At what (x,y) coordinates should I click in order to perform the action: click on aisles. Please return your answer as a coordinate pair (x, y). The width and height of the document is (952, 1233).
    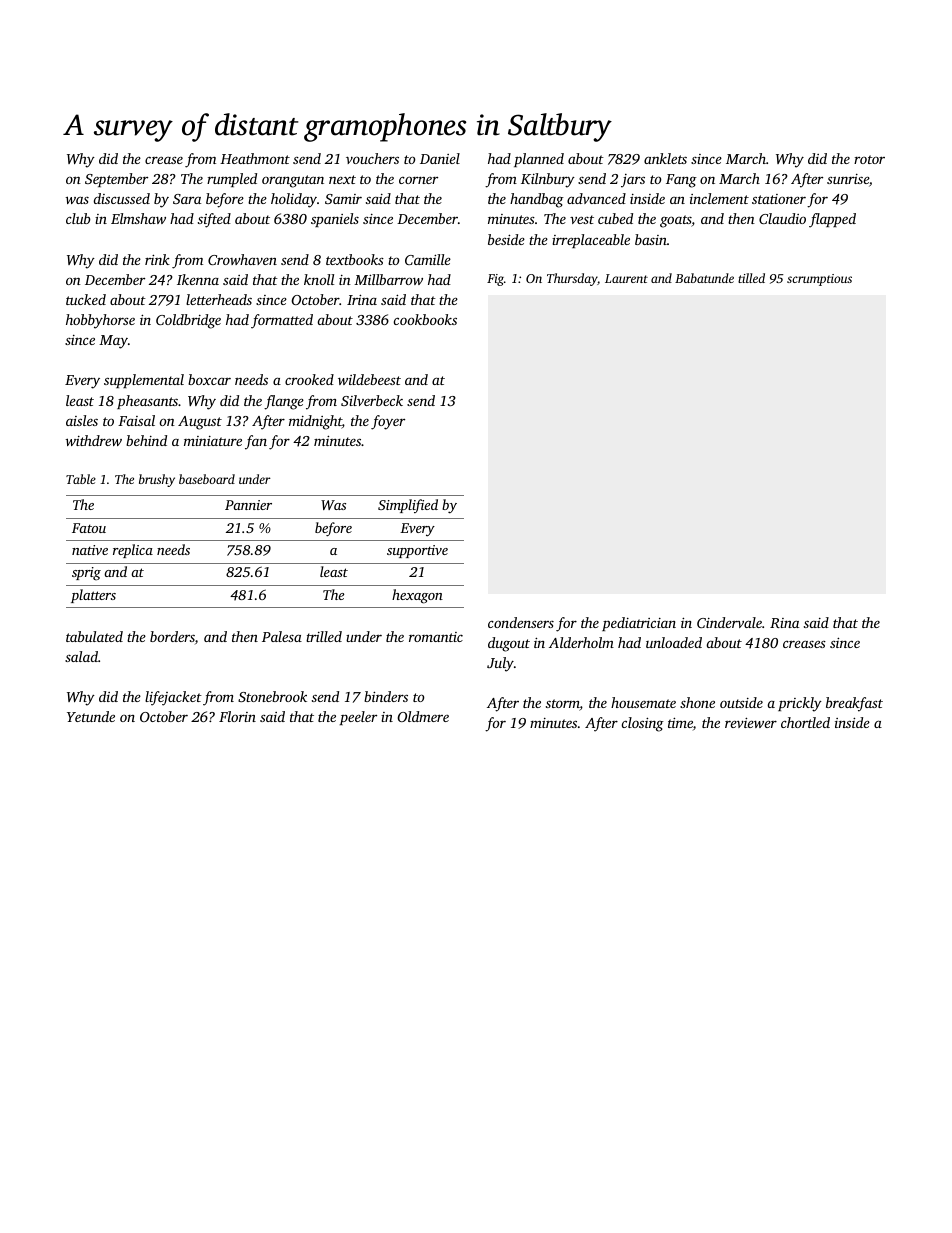
    Looking at the image, I should click on (82, 420).
